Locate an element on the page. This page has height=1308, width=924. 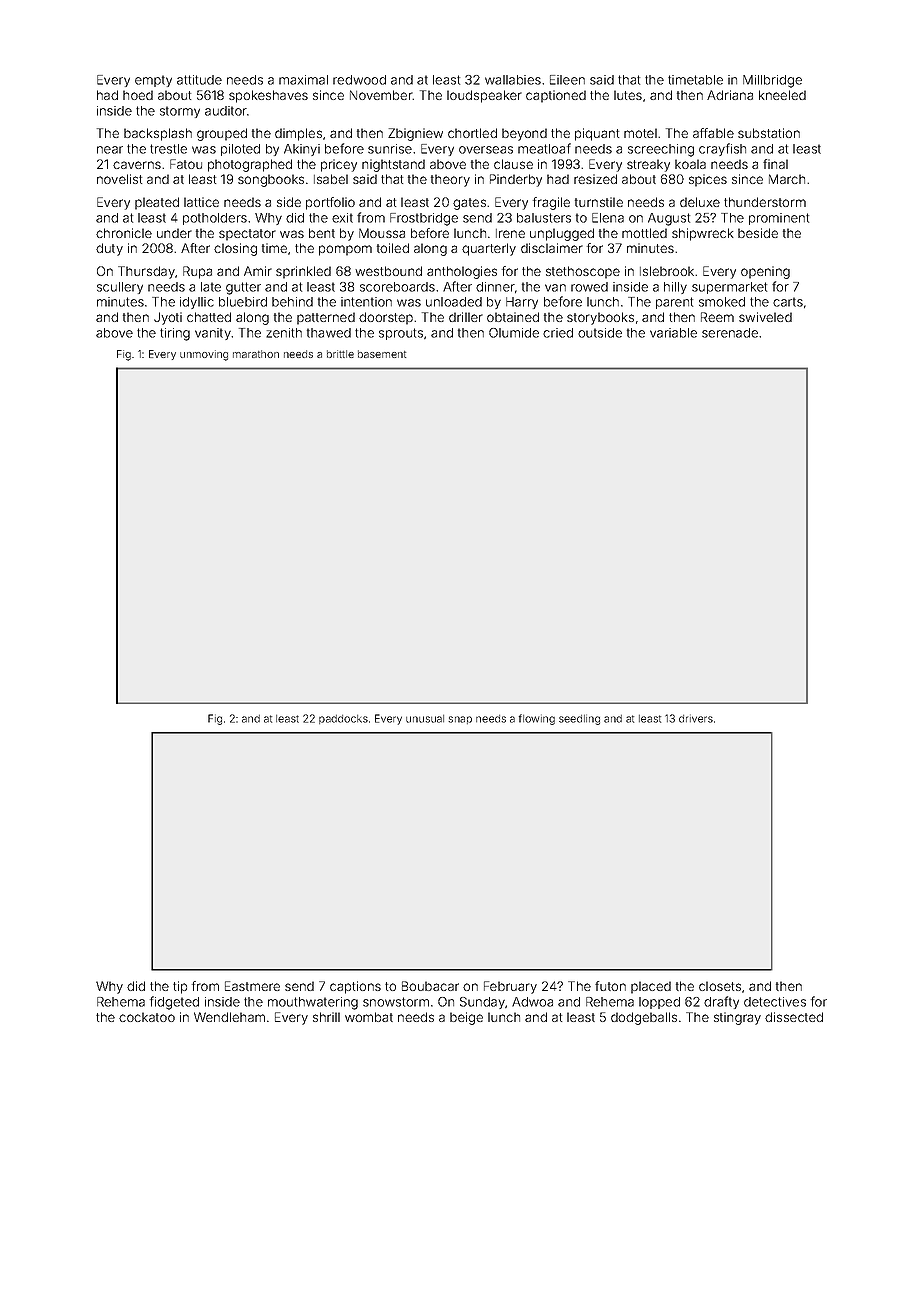
cockatoo is located at coordinates (147, 1017).
